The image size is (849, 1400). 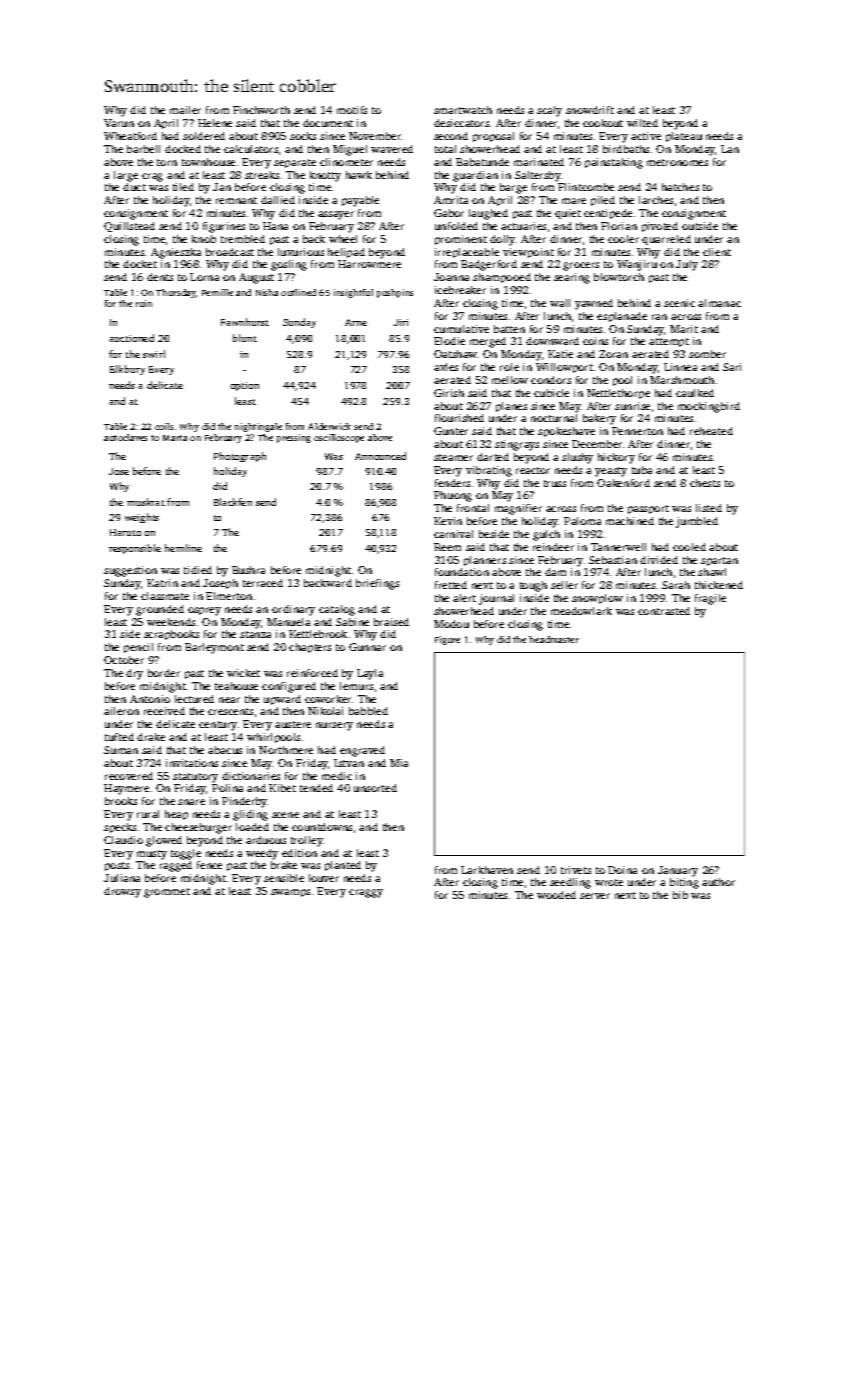 What do you see at coordinates (244, 386) in the page?
I see `option` at bounding box center [244, 386].
